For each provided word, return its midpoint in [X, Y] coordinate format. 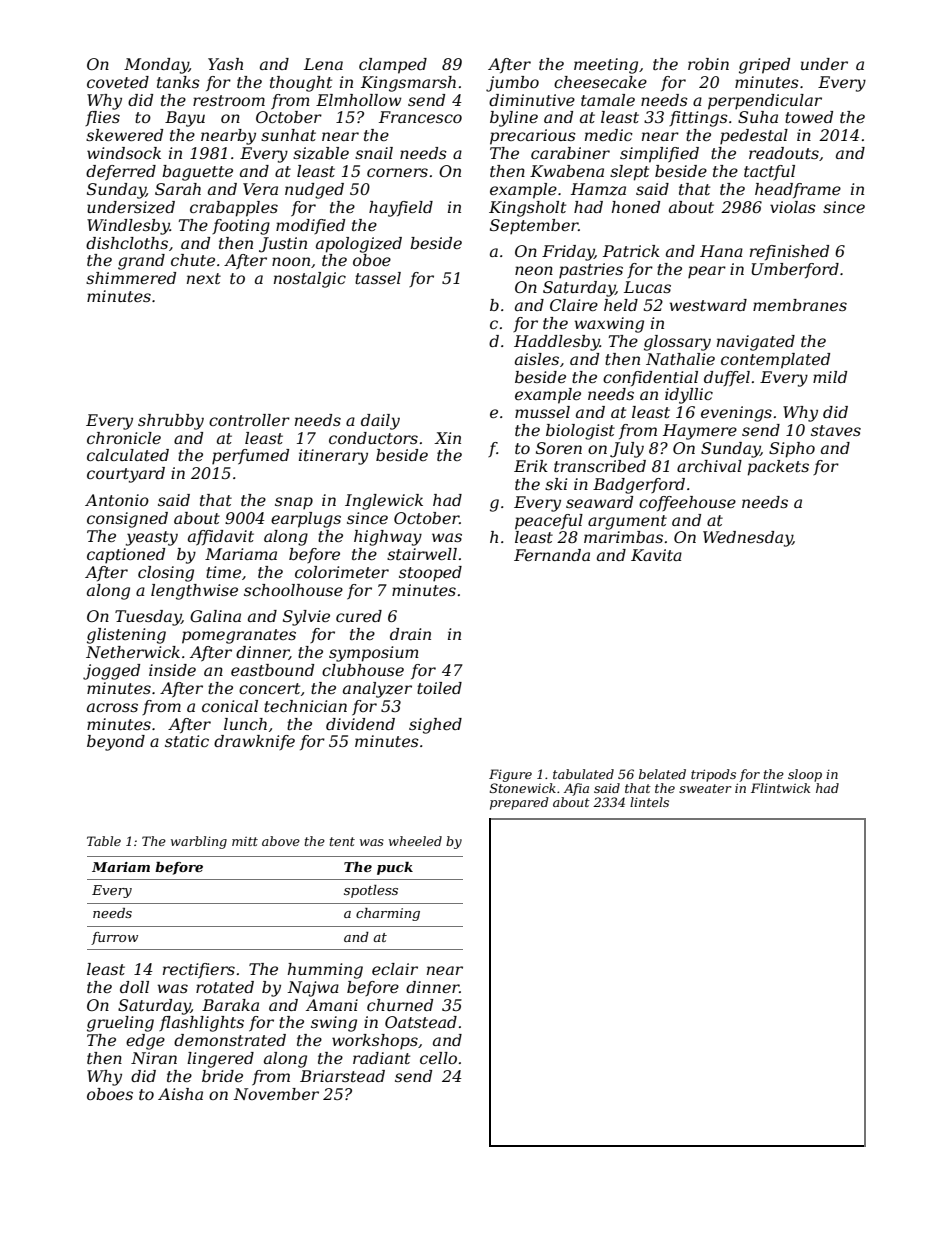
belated [662, 774]
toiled [439, 688]
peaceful [549, 522]
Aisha [180, 1094]
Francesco [420, 117]
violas [793, 207]
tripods [713, 775]
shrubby [171, 422]
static [187, 741]
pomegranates [239, 636]
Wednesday [748, 539]
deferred [121, 172]
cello [438, 1058]
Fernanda [552, 555]
